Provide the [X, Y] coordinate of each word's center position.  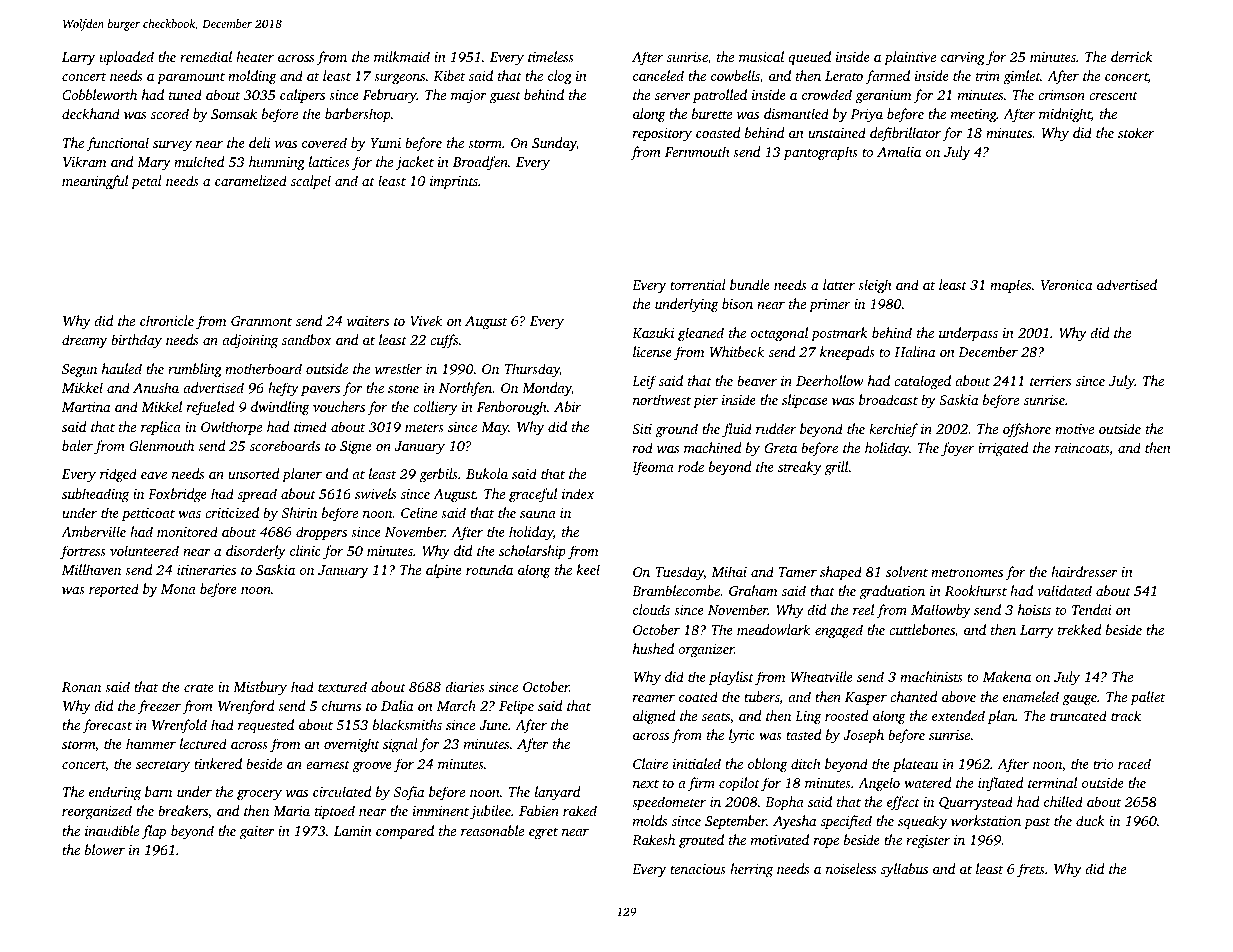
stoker [1136, 132]
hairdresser [1084, 571]
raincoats [1082, 448]
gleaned [701, 334]
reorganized [97, 812]
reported [114, 590]
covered [324, 142]
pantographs [820, 153]
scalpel [311, 182]
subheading [95, 495]
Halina [915, 351]
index [578, 493]
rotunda [489, 569]
